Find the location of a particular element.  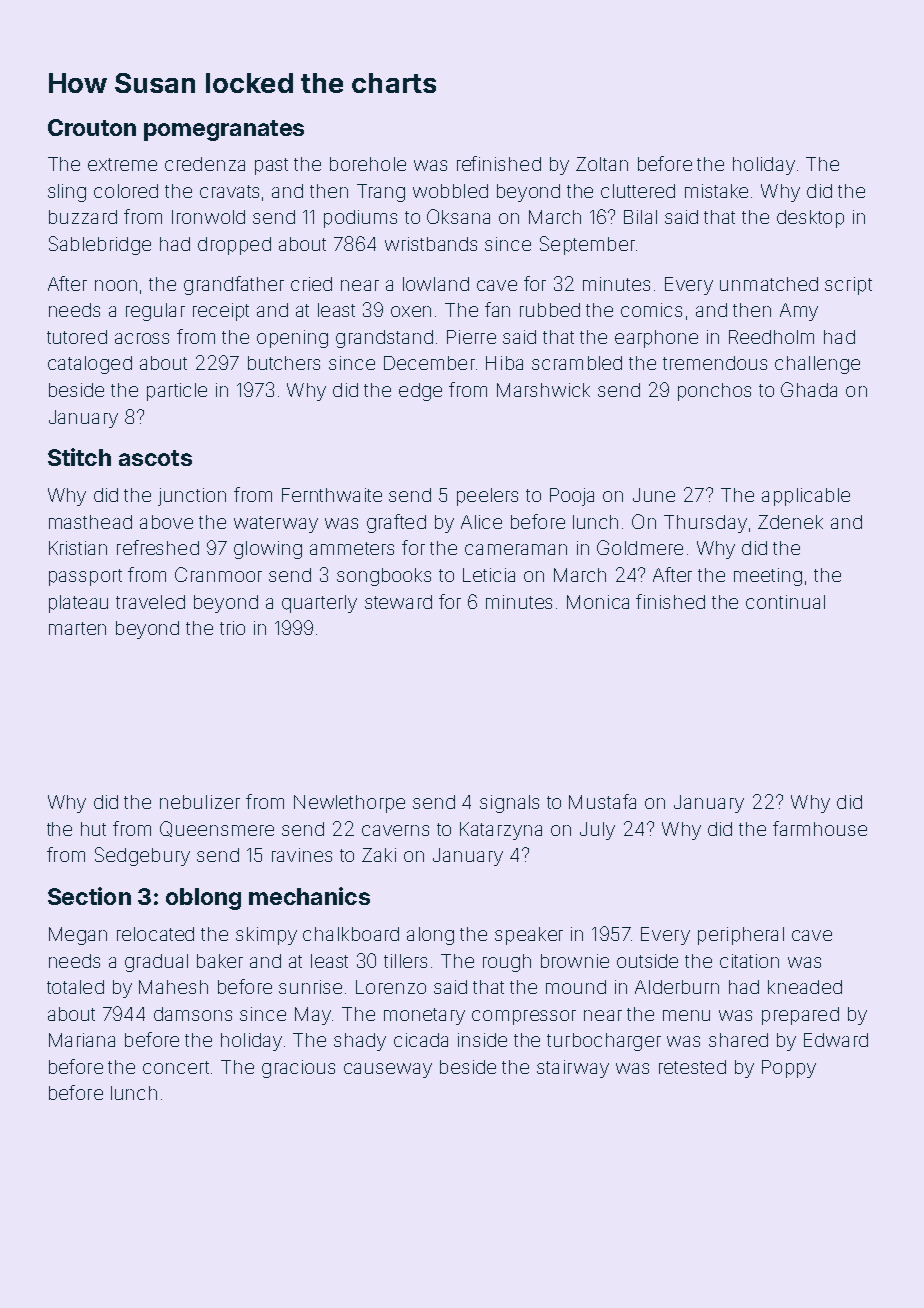

pomegranates is located at coordinates (224, 130).
